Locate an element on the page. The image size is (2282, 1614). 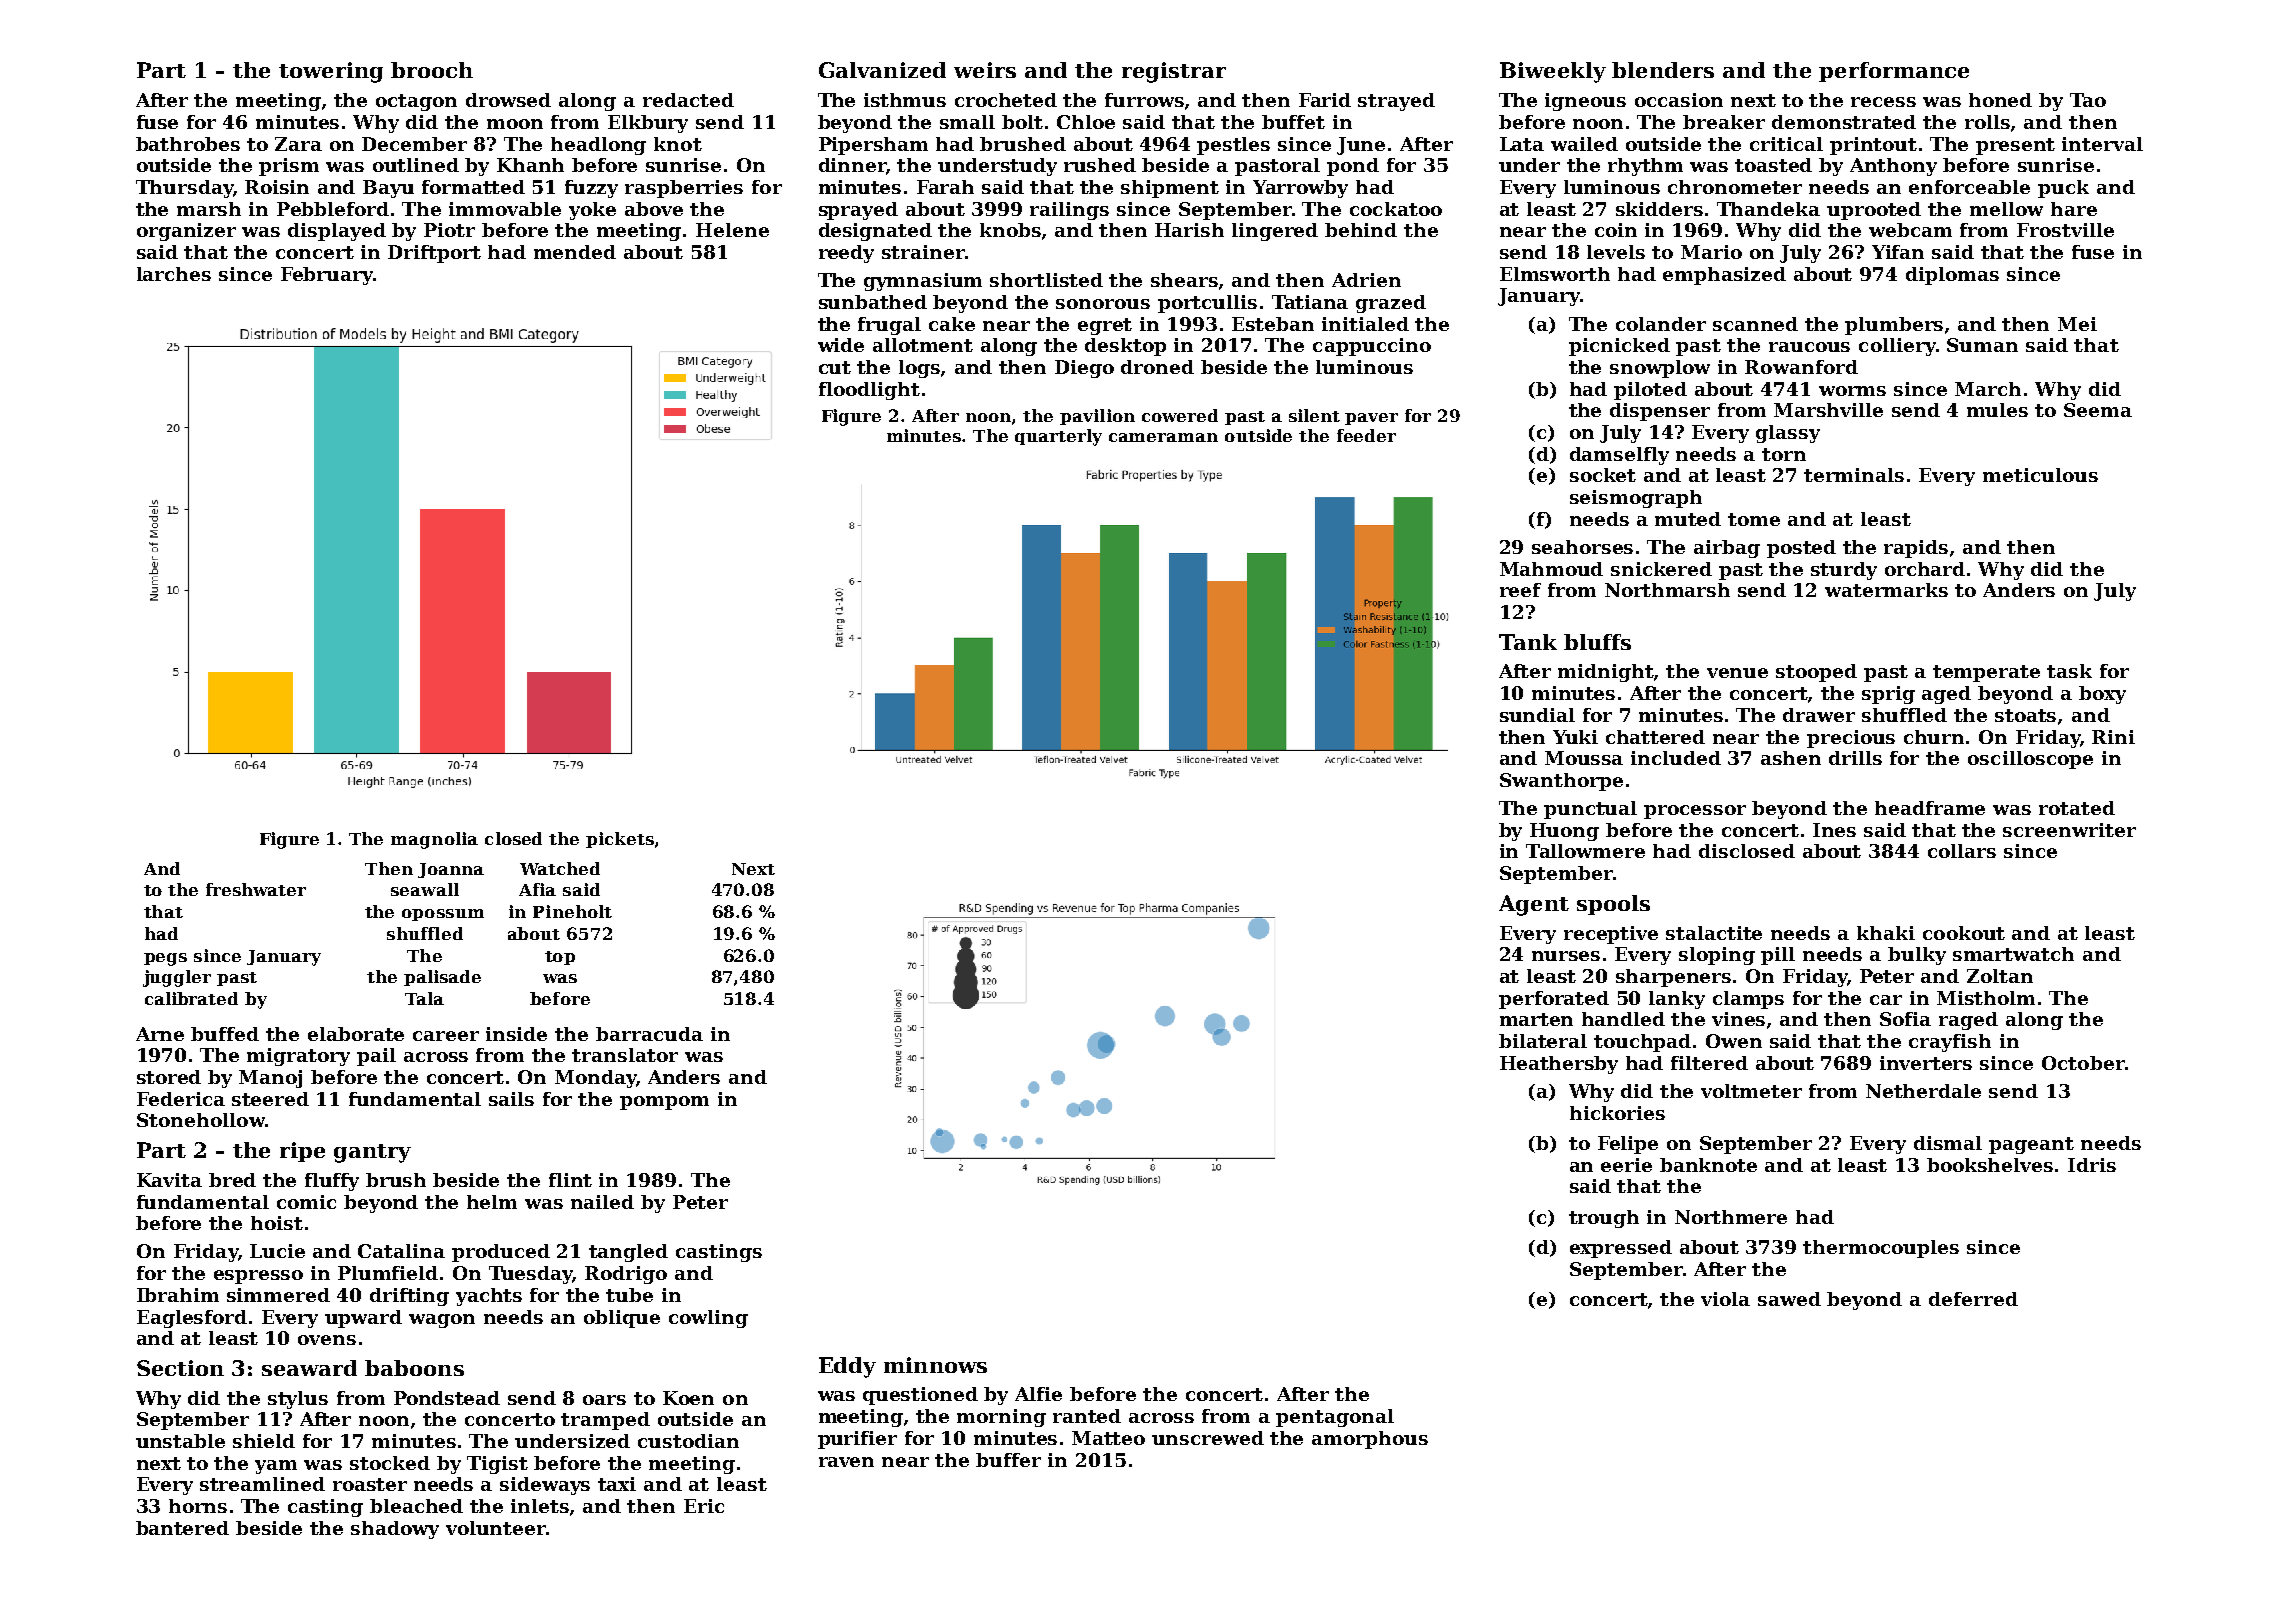
shadowy is located at coordinates (395, 1530).
